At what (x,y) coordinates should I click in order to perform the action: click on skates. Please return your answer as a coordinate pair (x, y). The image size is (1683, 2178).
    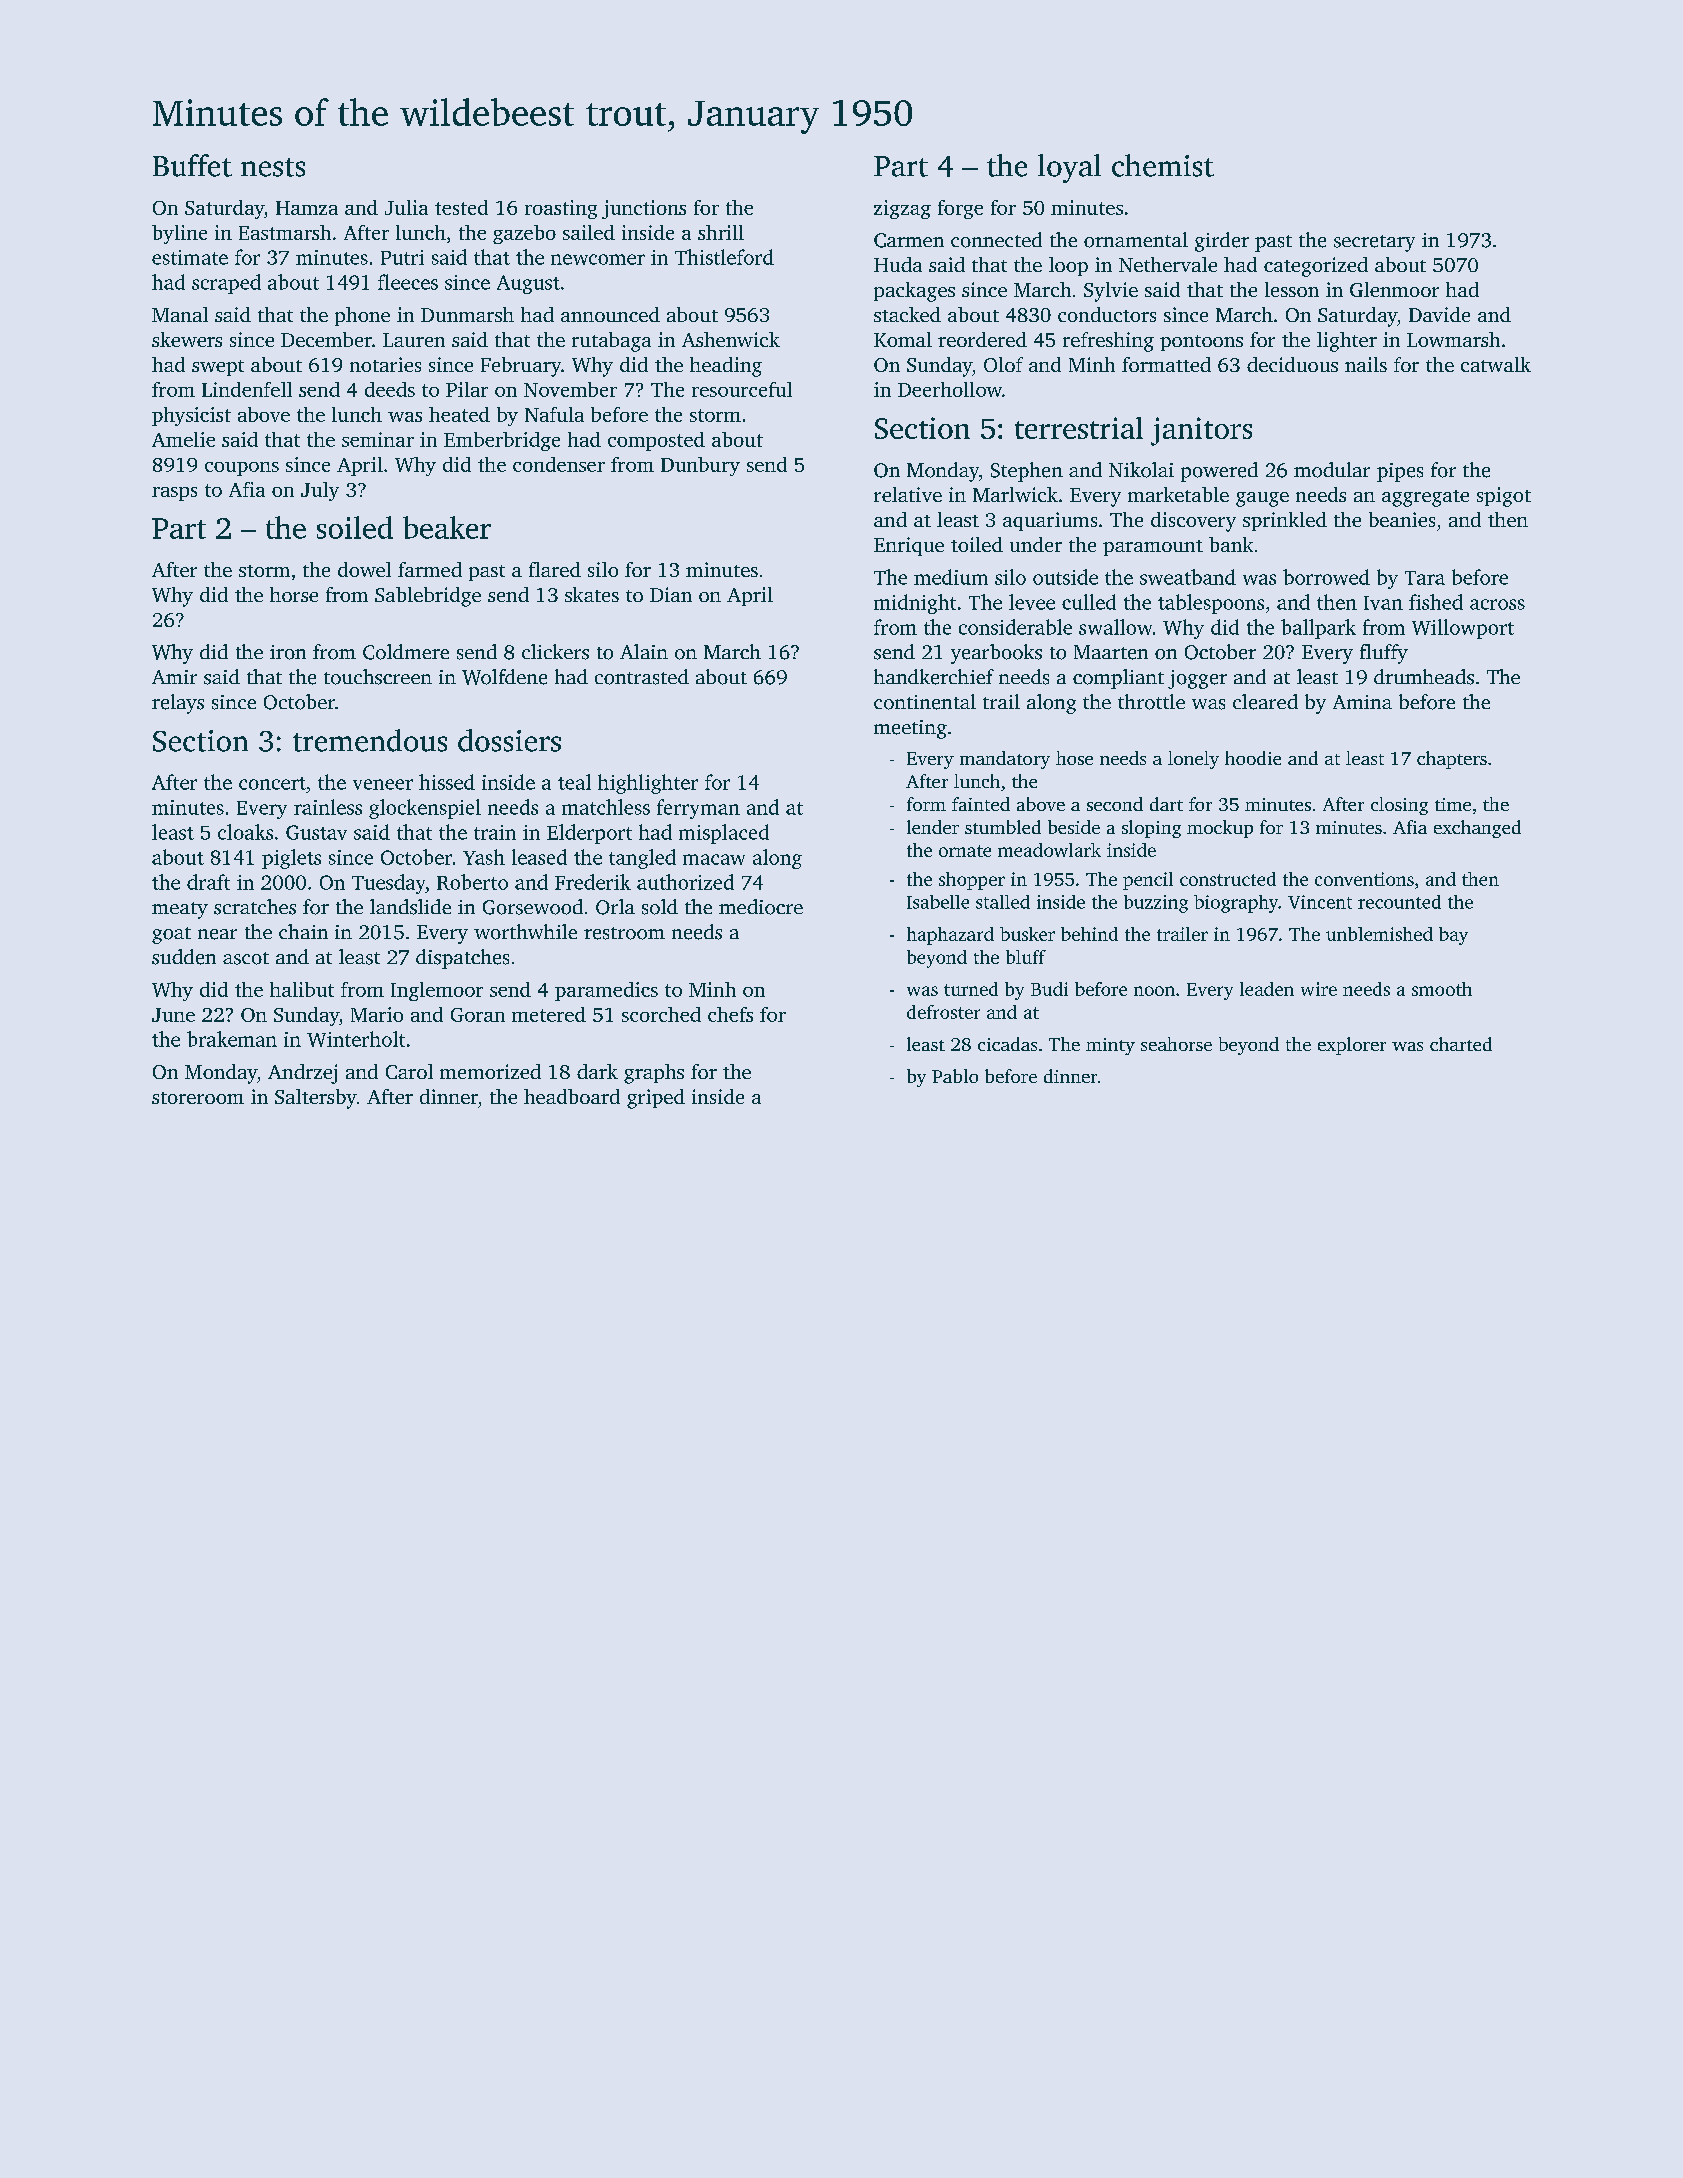
    Looking at the image, I should click on (592, 594).
